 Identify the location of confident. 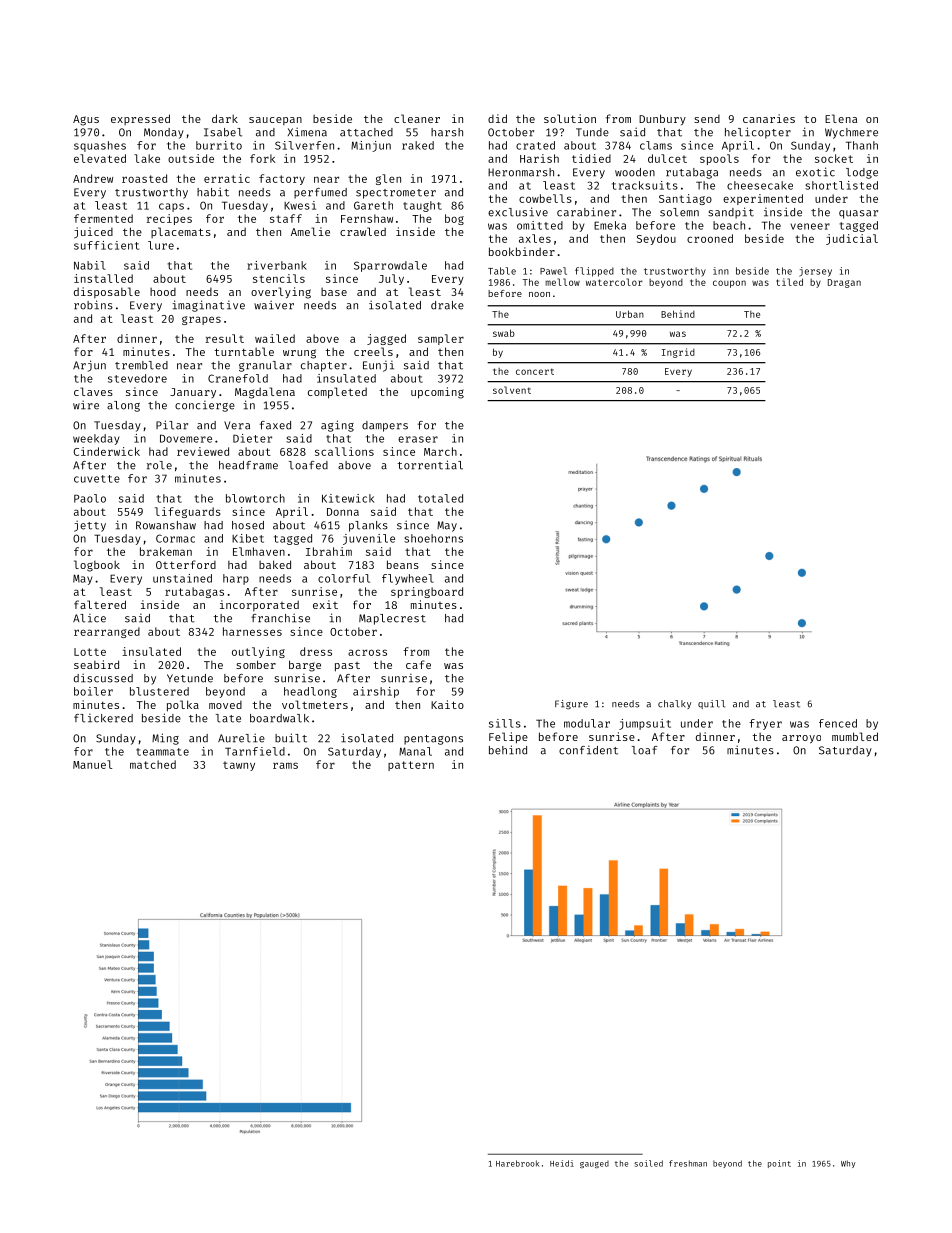
(588, 750).
